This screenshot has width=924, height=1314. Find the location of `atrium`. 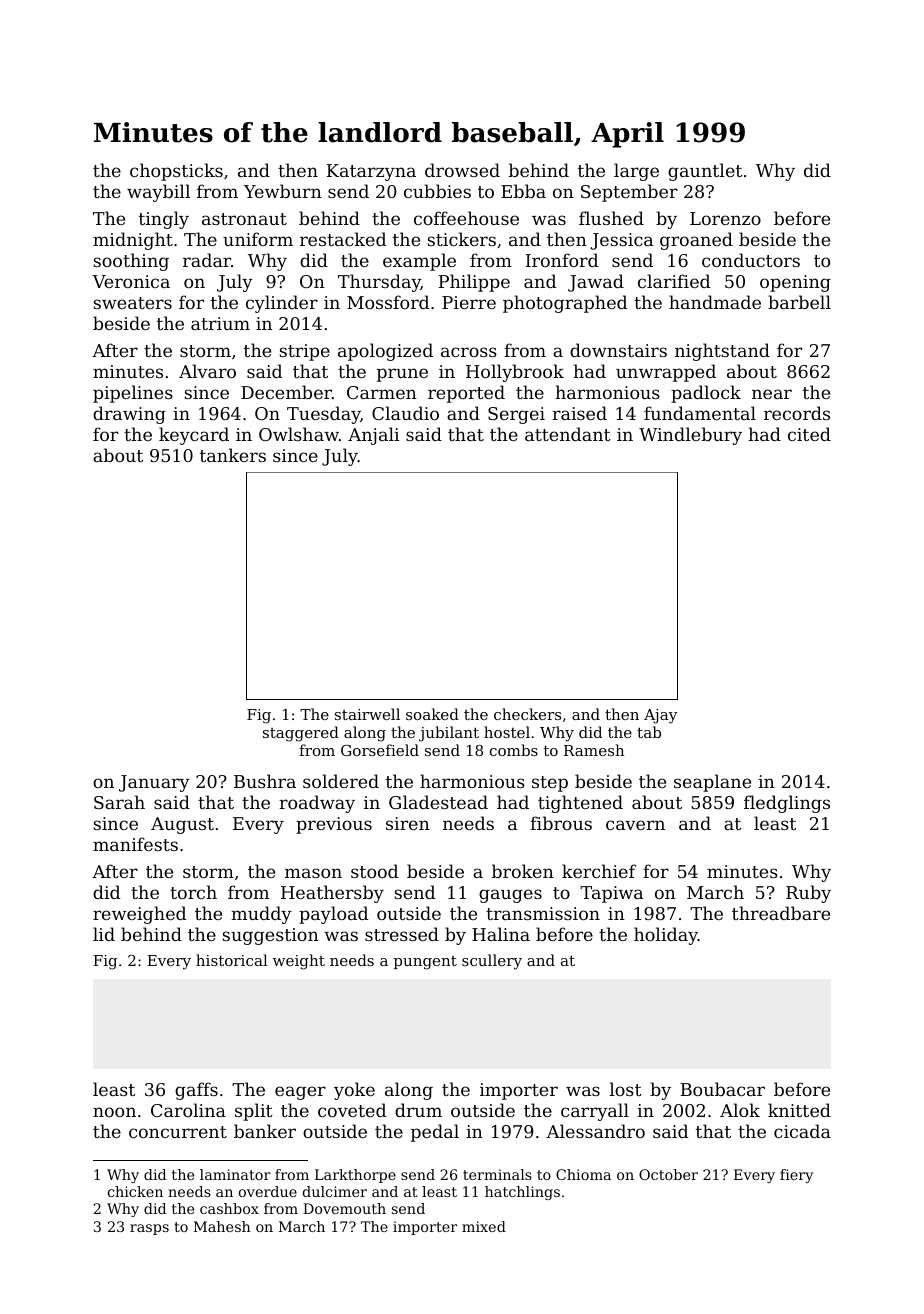

atrium is located at coordinates (220, 323).
